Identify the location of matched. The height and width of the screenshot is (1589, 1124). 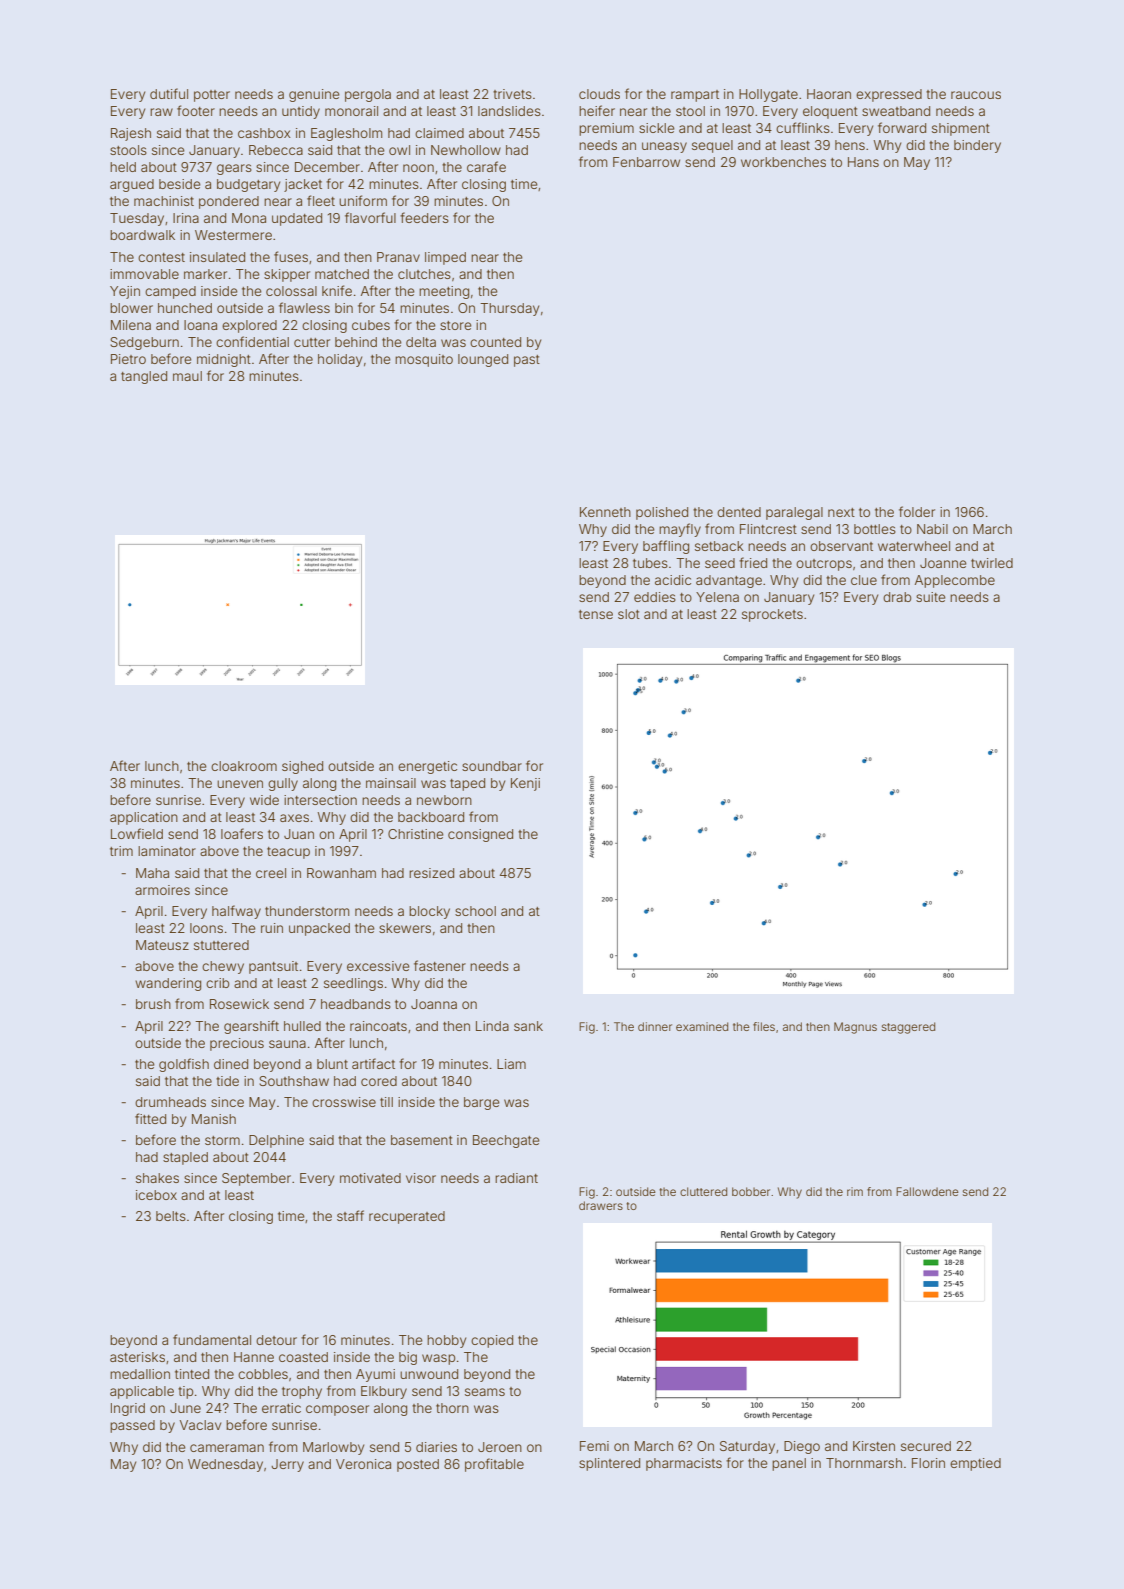
(342, 274).
